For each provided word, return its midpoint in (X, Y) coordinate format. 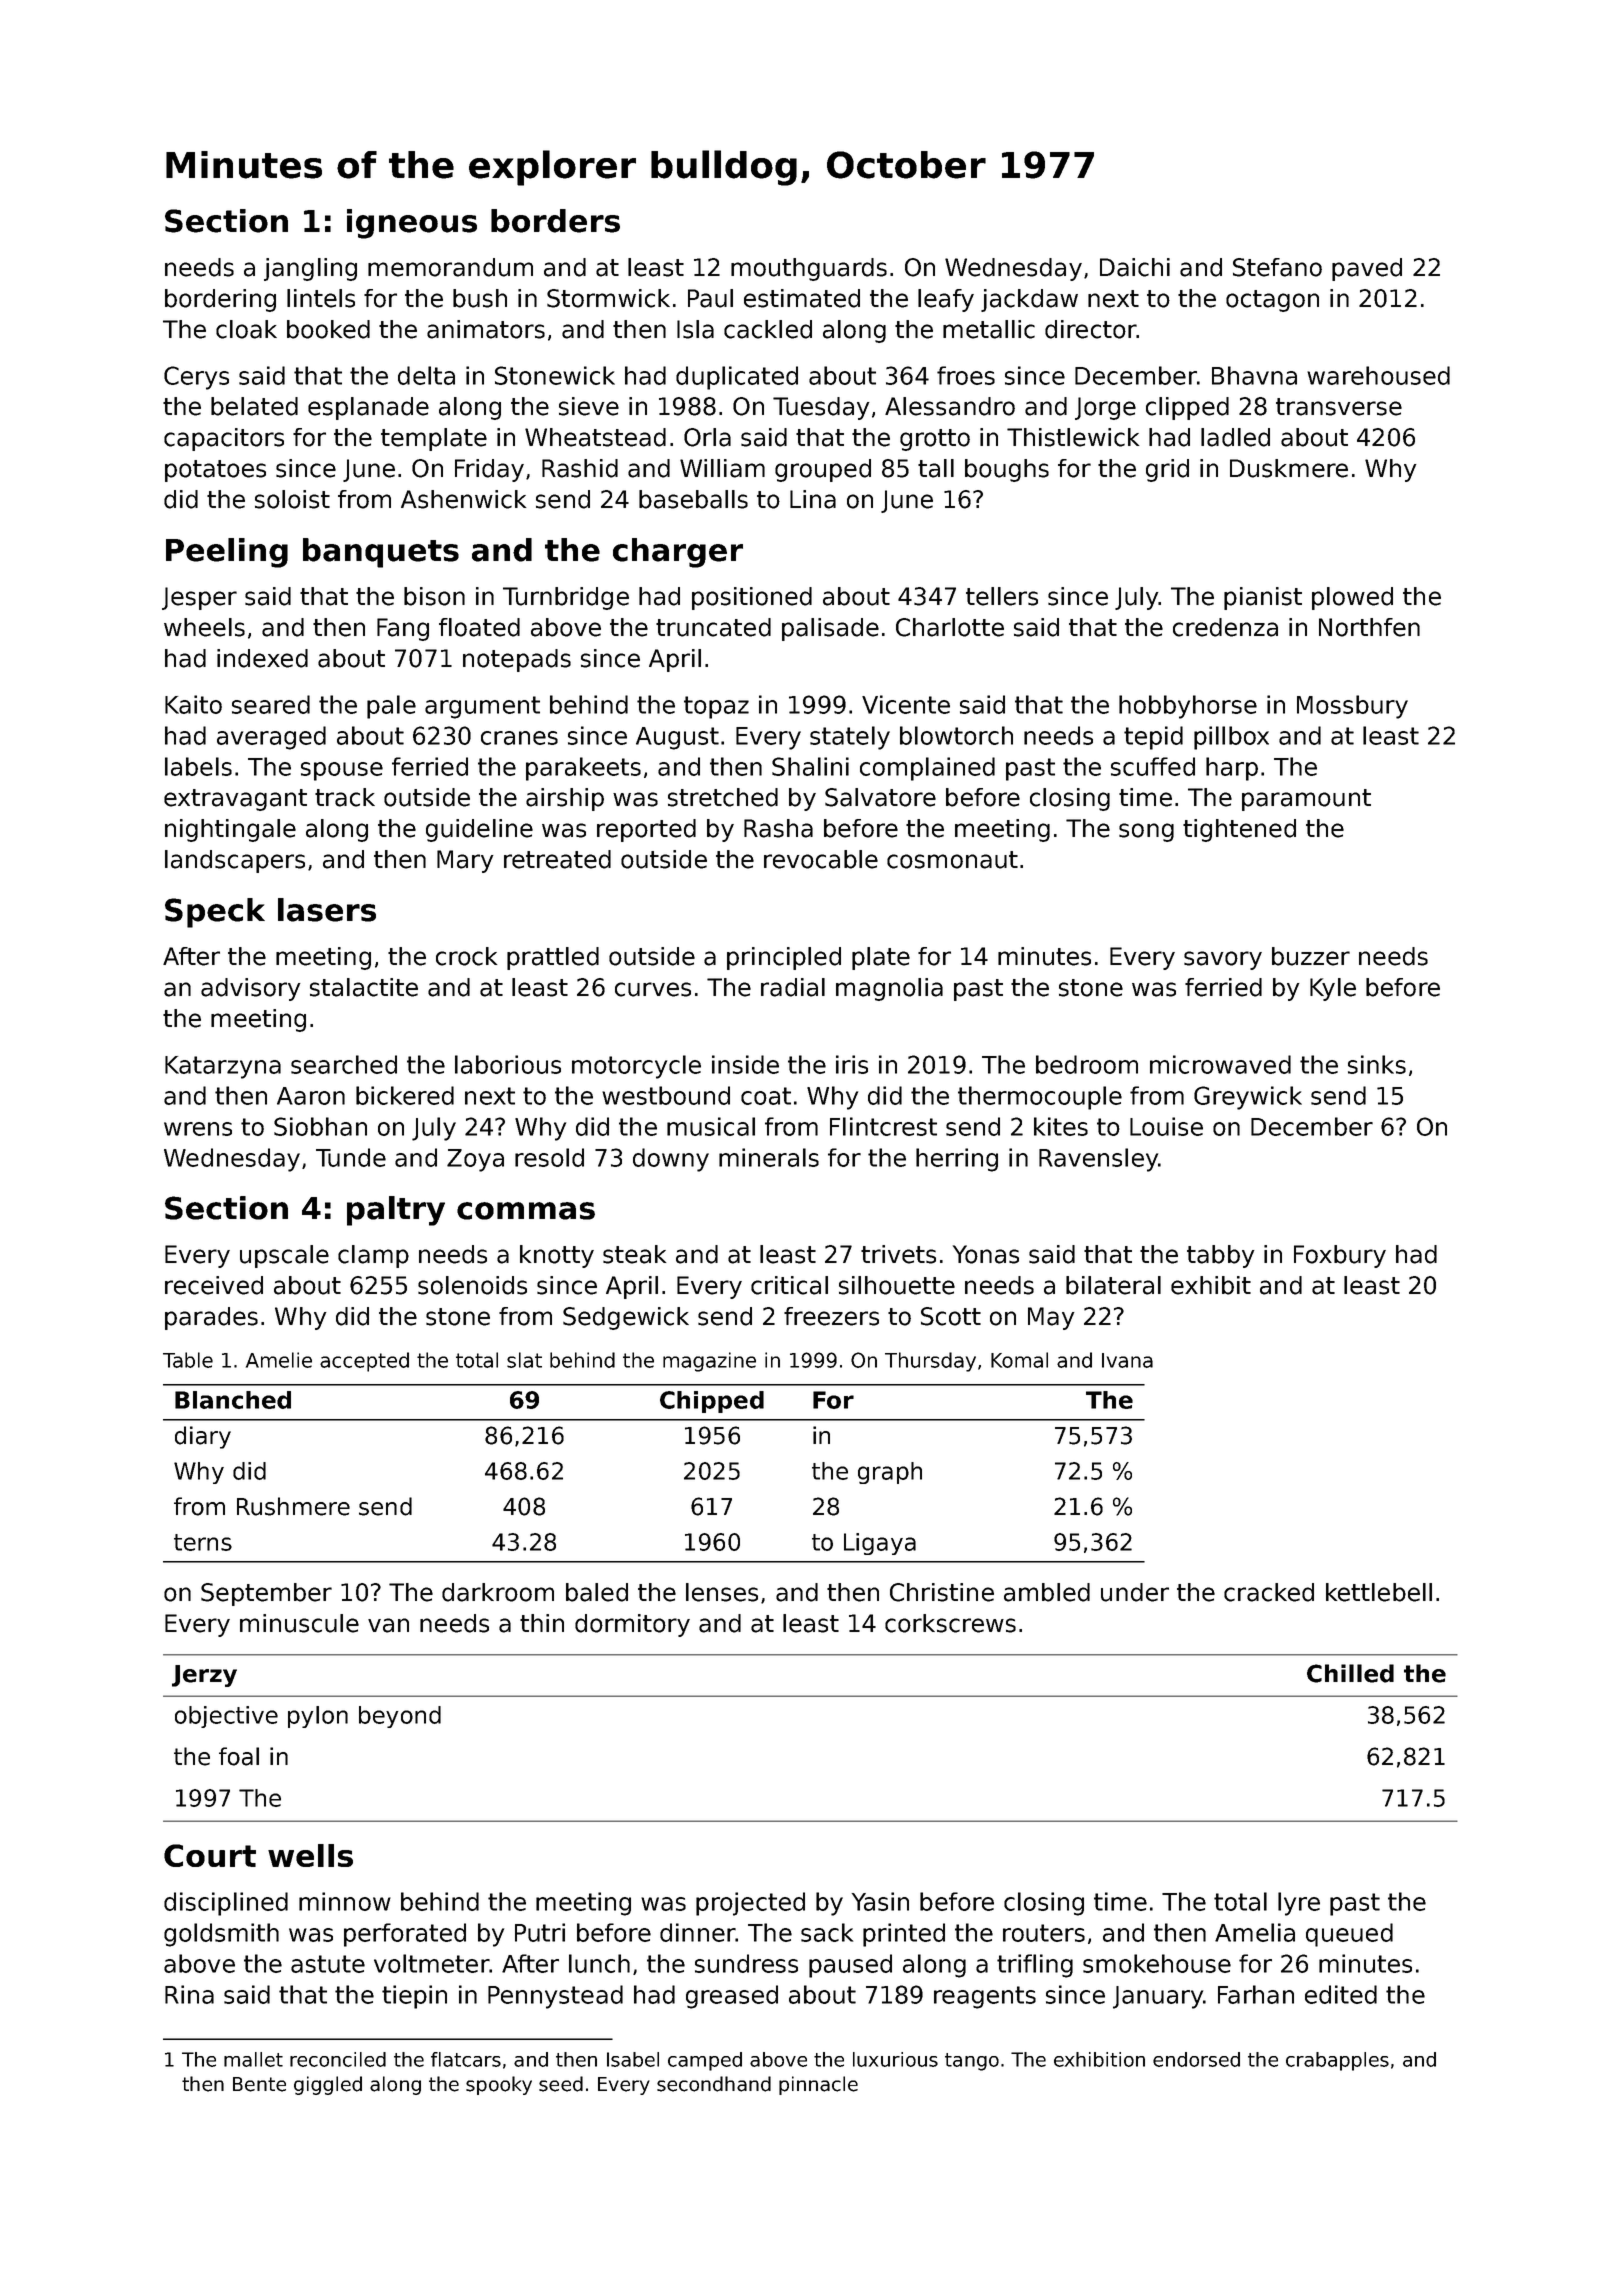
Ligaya (880, 1544)
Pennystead (555, 1997)
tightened (1239, 830)
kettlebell (1379, 1592)
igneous (412, 224)
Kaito (193, 704)
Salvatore (880, 797)
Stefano (1277, 267)
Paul (710, 298)
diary (203, 1437)
